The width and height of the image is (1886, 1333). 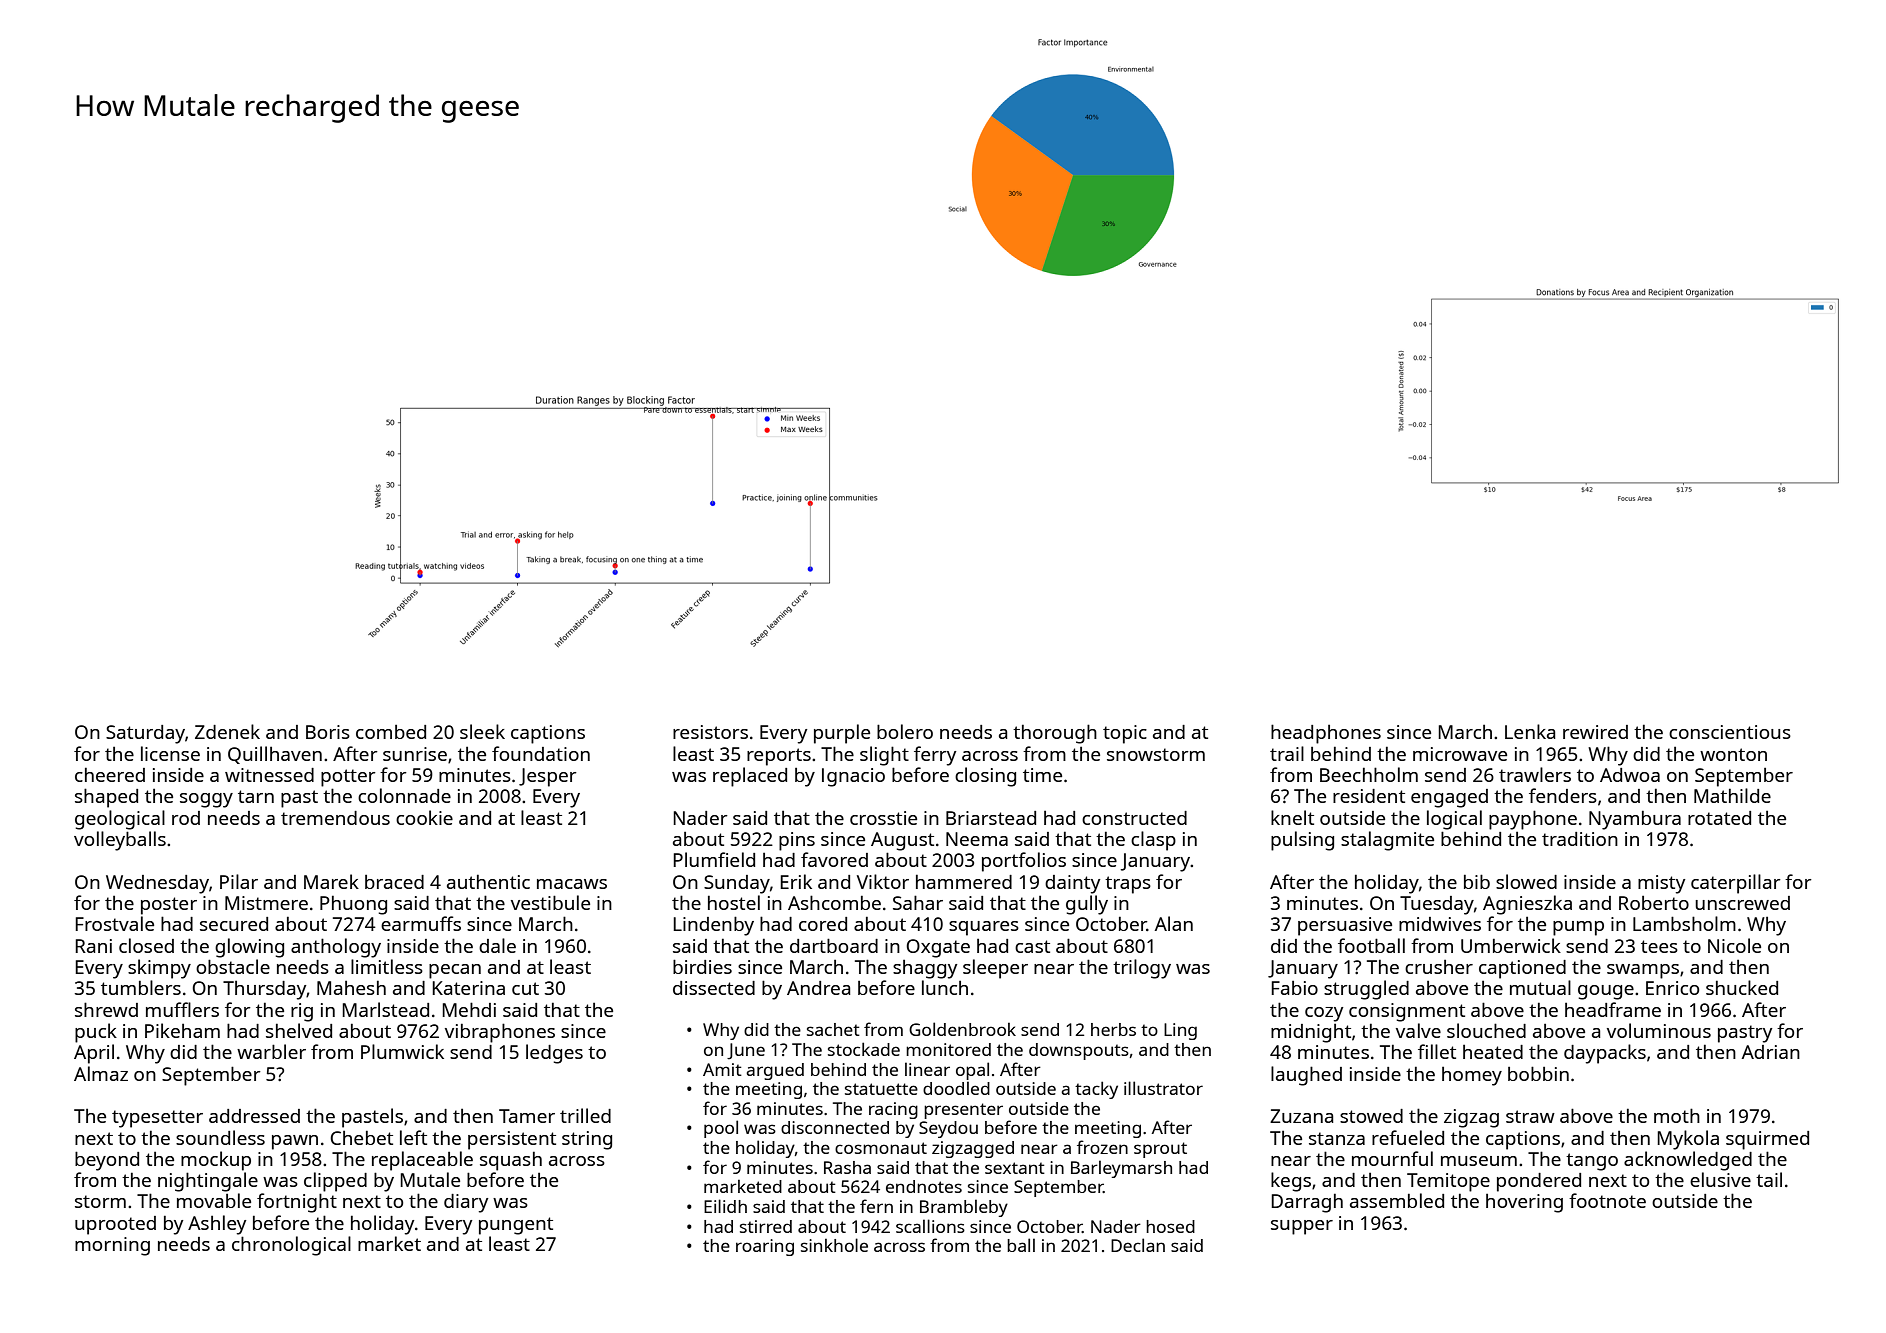 What do you see at coordinates (299, 1030) in the image?
I see `shelved` at bounding box center [299, 1030].
